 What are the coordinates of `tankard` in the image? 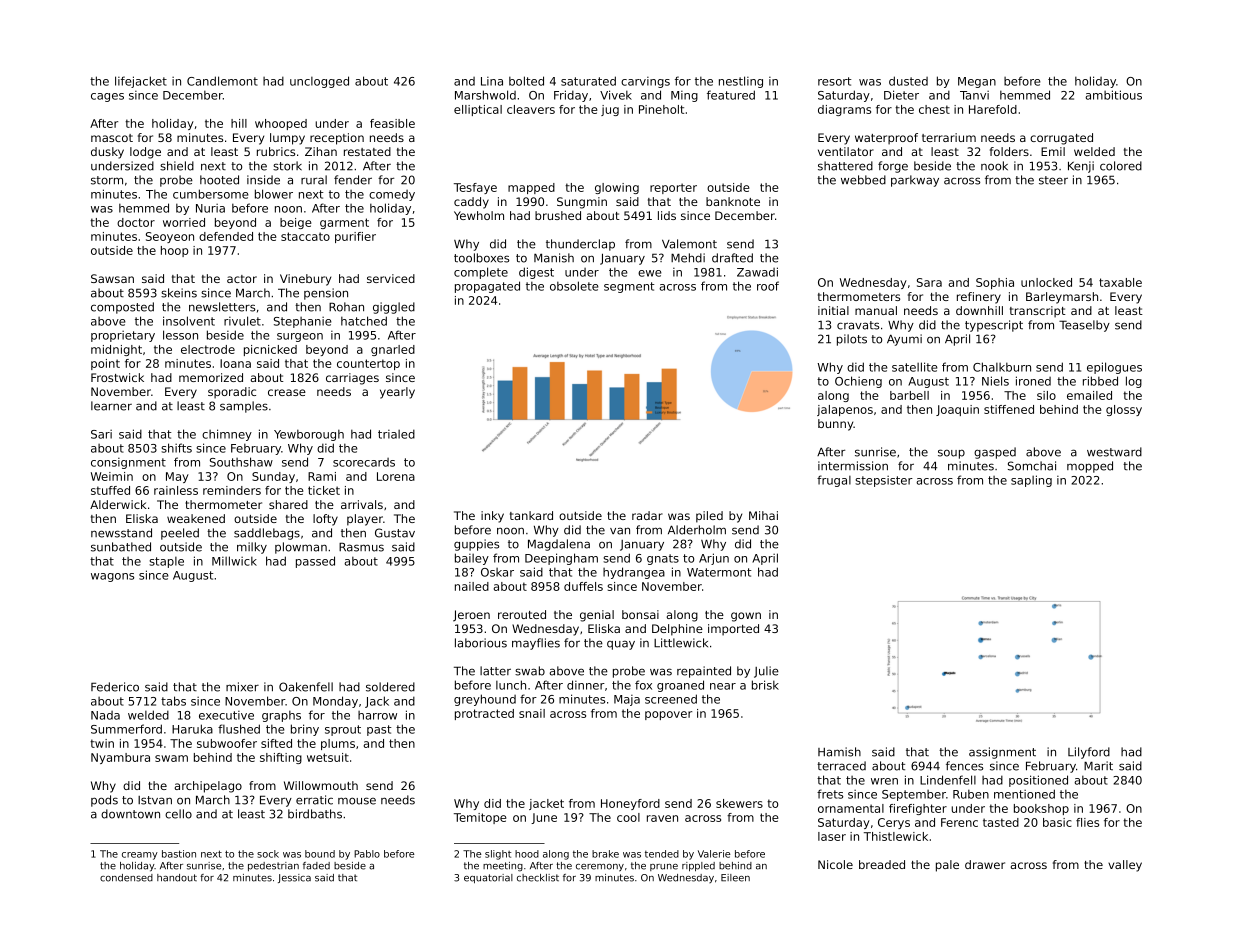 It's located at (531, 515).
